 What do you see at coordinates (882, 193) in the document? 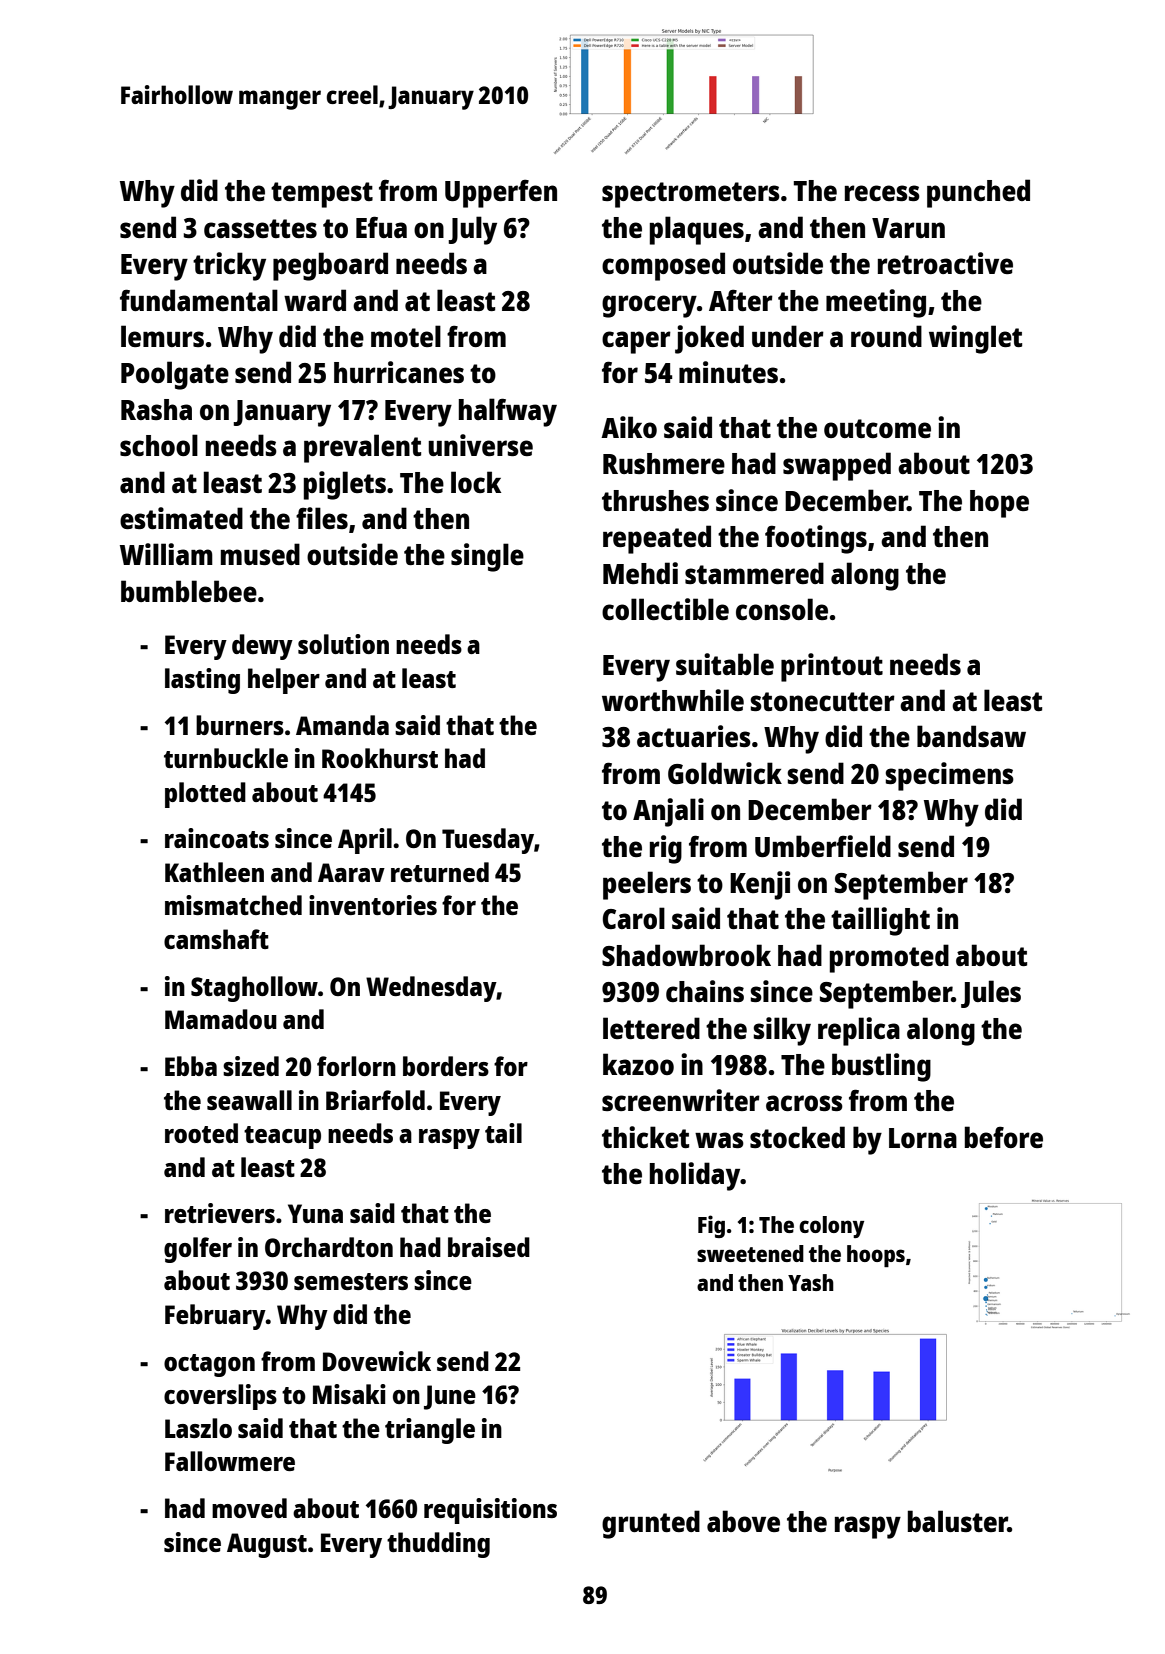
I see `recess` at bounding box center [882, 193].
